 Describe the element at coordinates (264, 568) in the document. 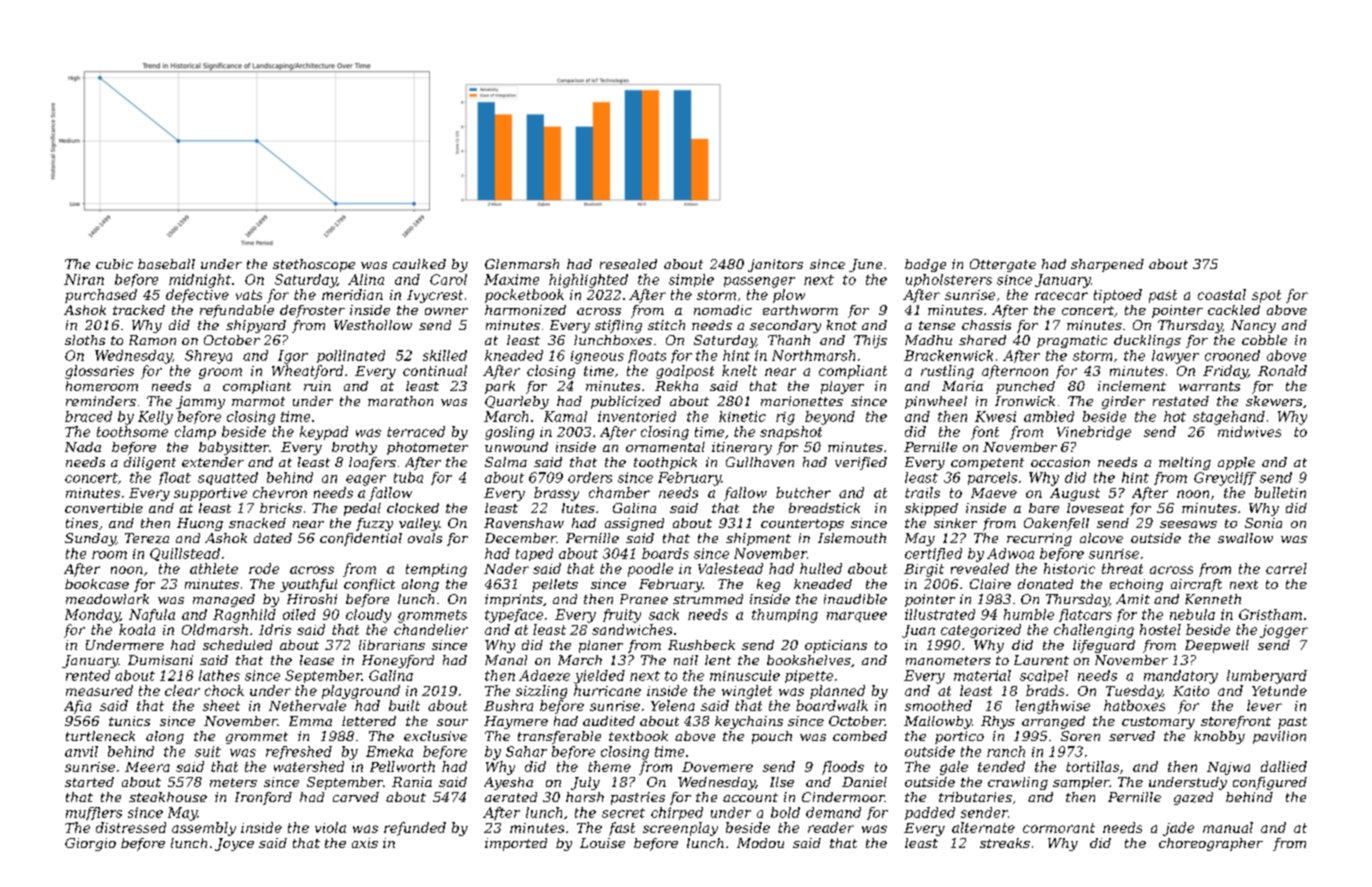

I see `rode` at that location.
